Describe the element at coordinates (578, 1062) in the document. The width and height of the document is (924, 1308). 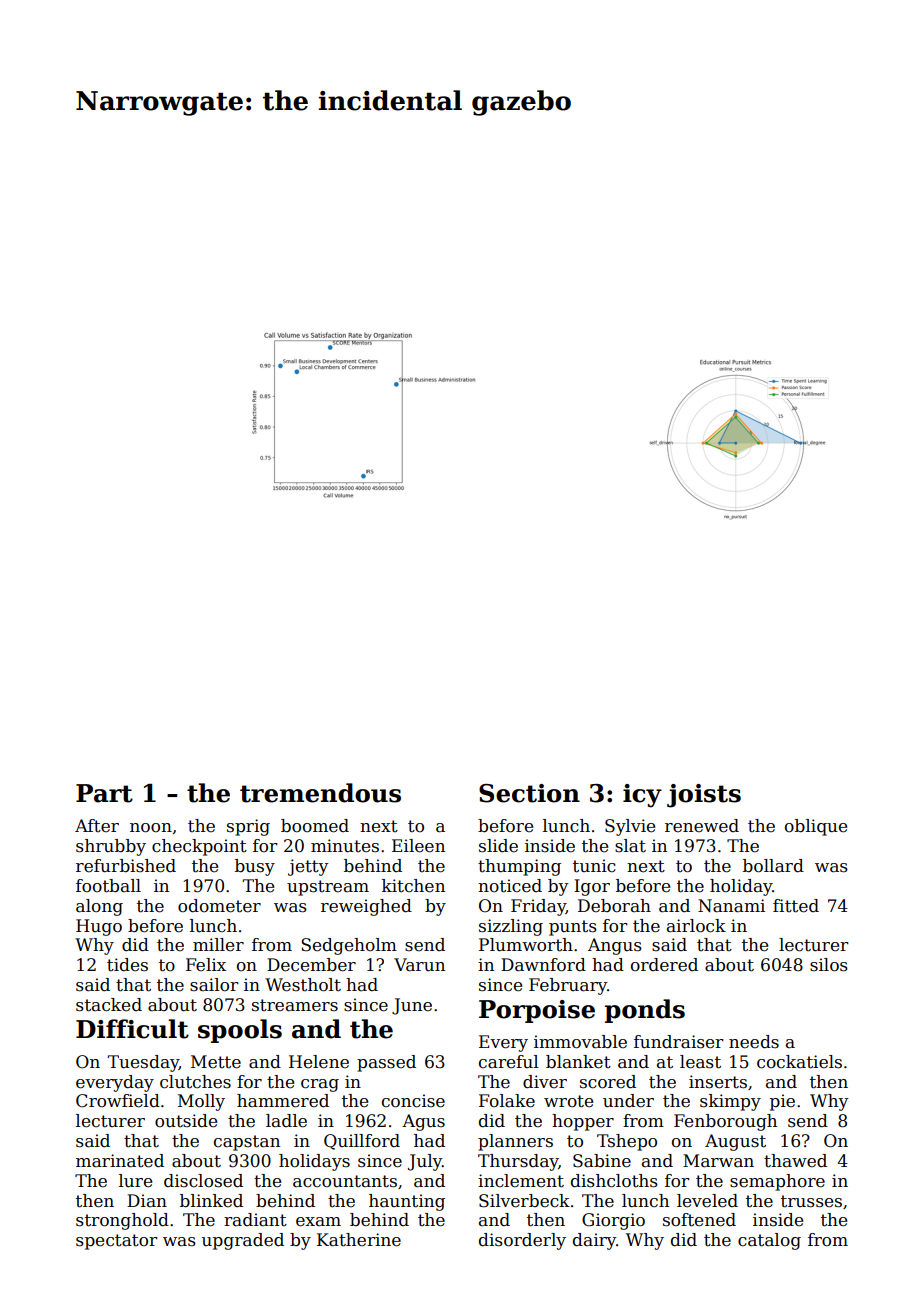
I see `blanket` at that location.
